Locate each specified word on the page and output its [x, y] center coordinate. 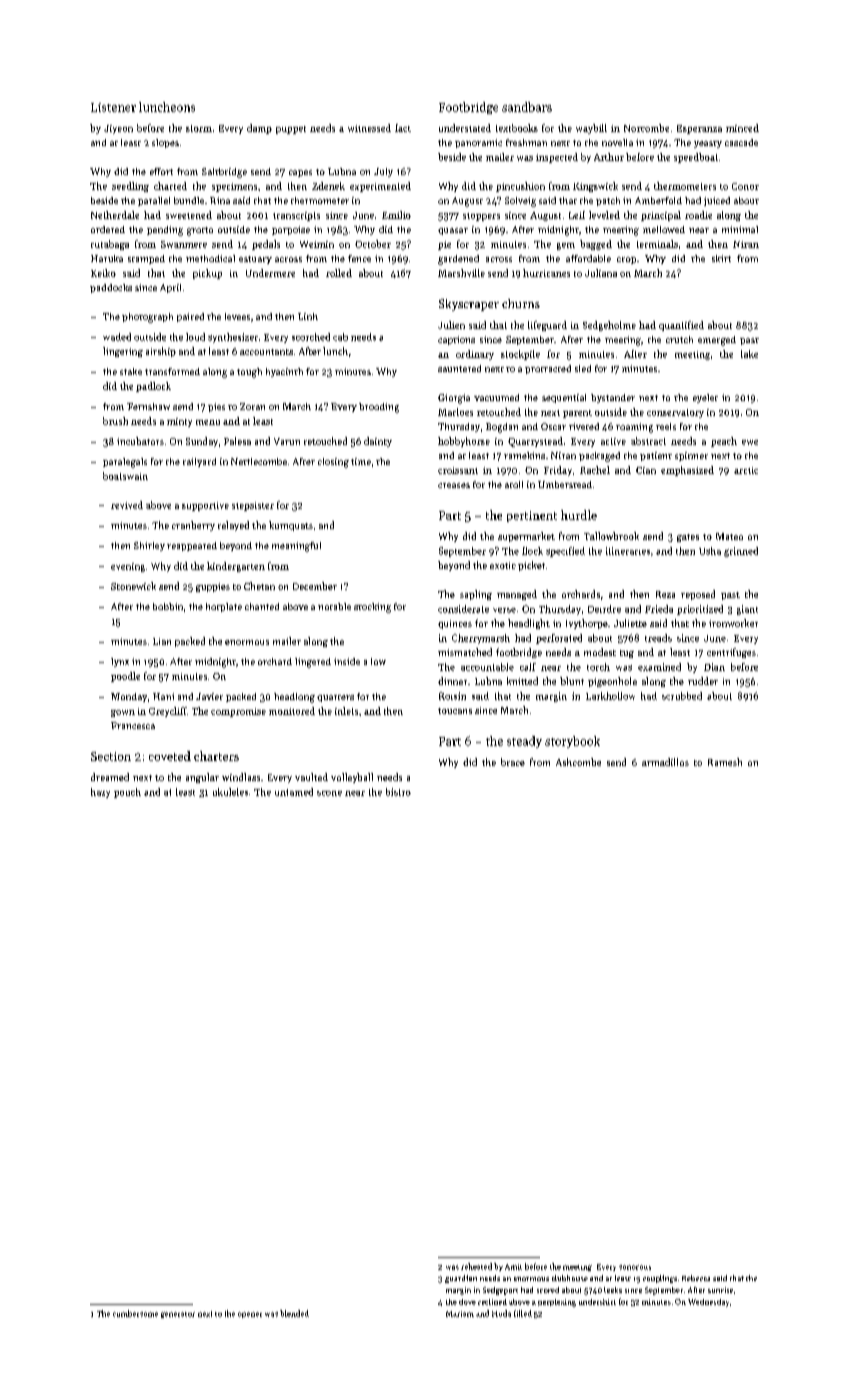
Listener [113, 107]
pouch [127, 793]
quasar [453, 231]
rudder [703, 681]
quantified [681, 326]
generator [178, 1315]
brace [513, 762]
